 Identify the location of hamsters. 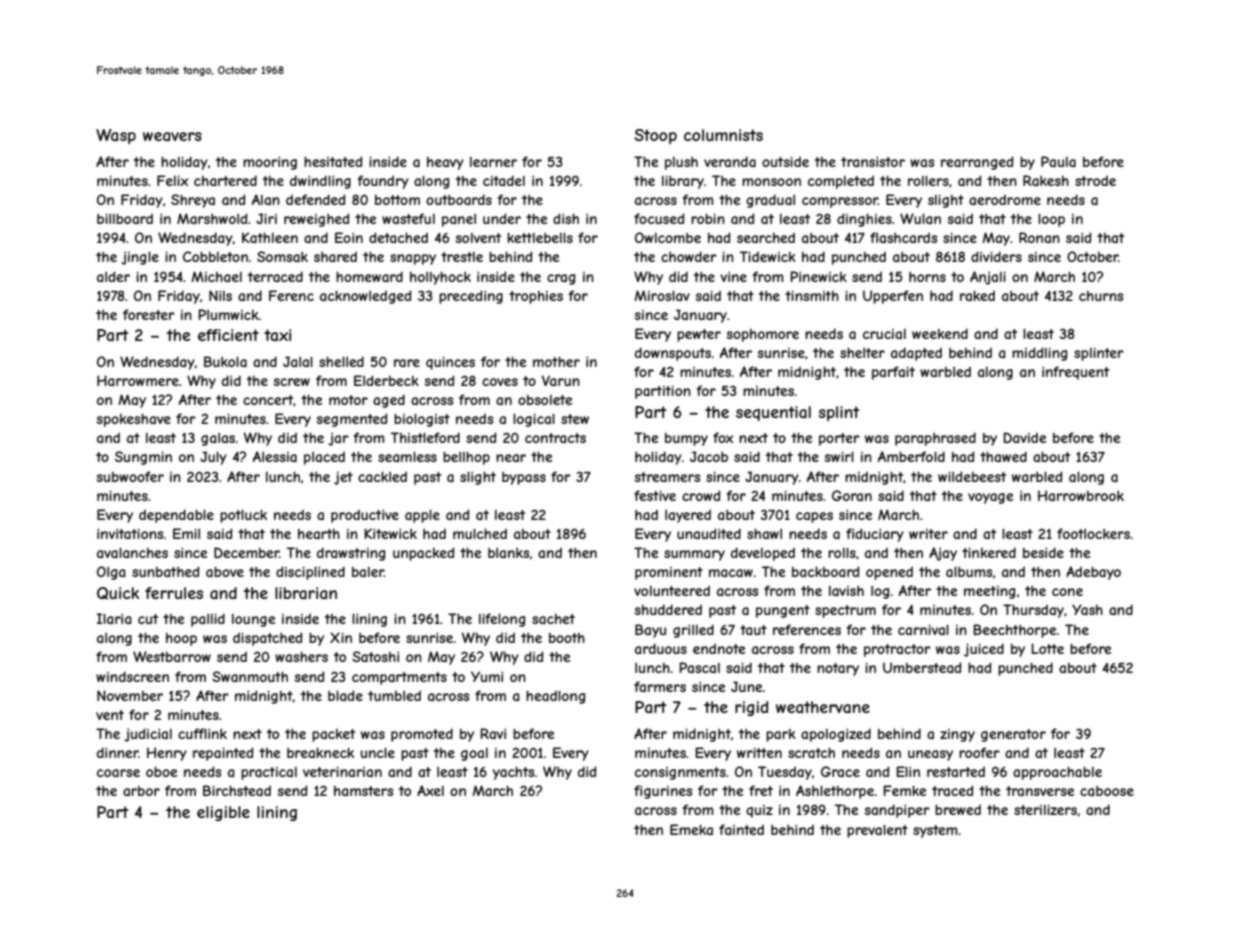
(363, 791).
